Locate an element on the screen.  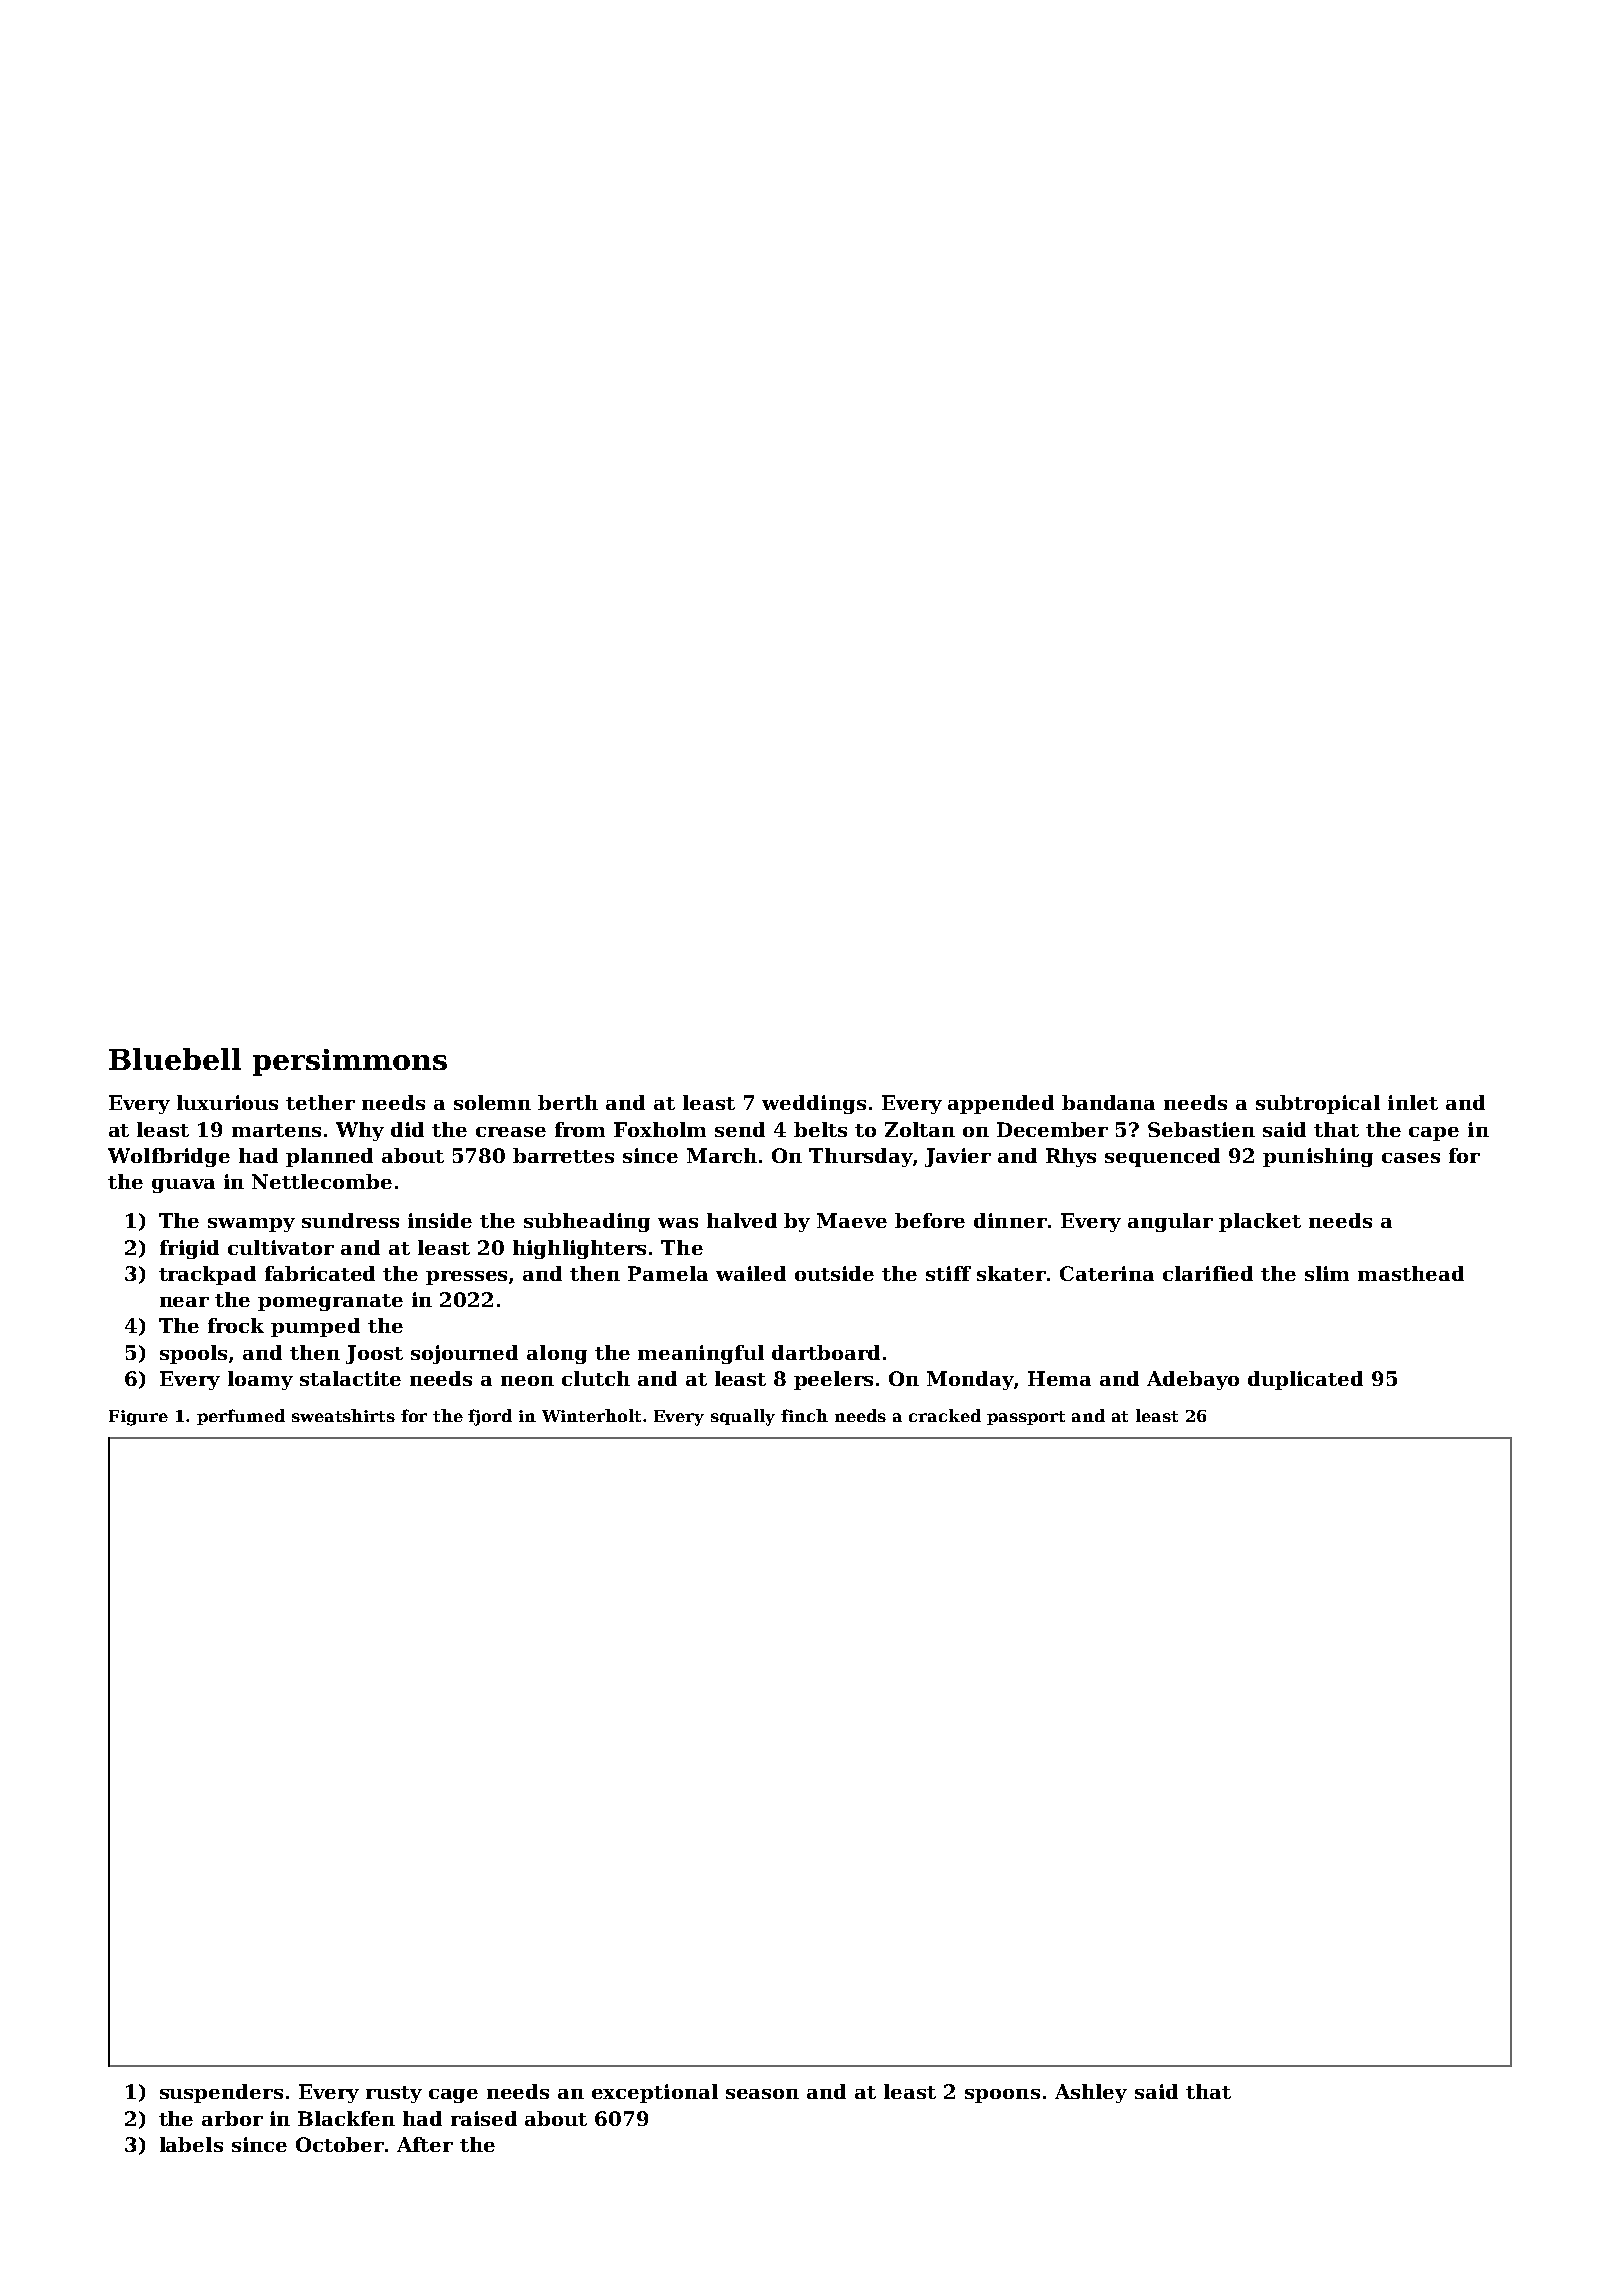
inlet is located at coordinates (1413, 1102).
